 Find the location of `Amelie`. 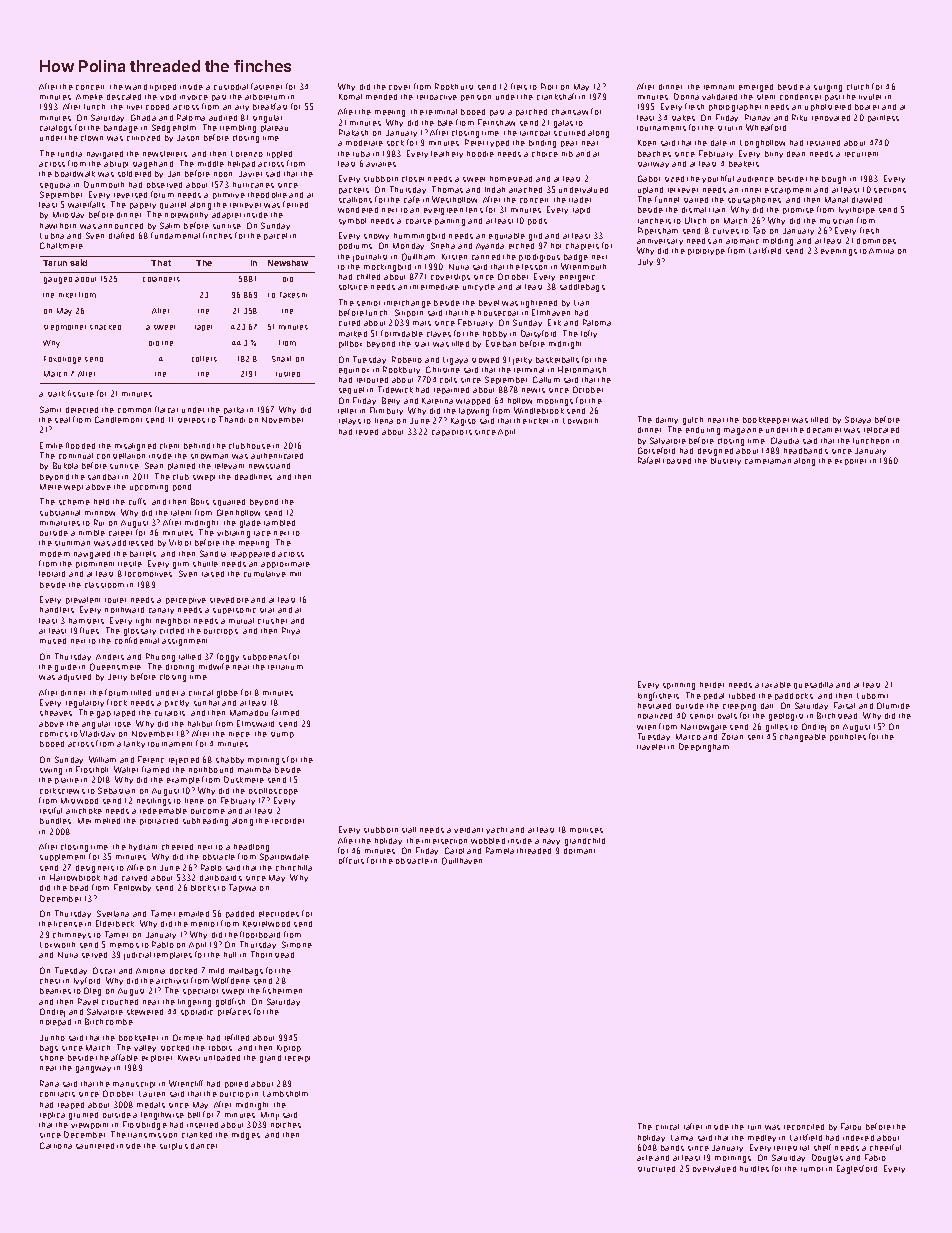

Amelie is located at coordinates (89, 97).
